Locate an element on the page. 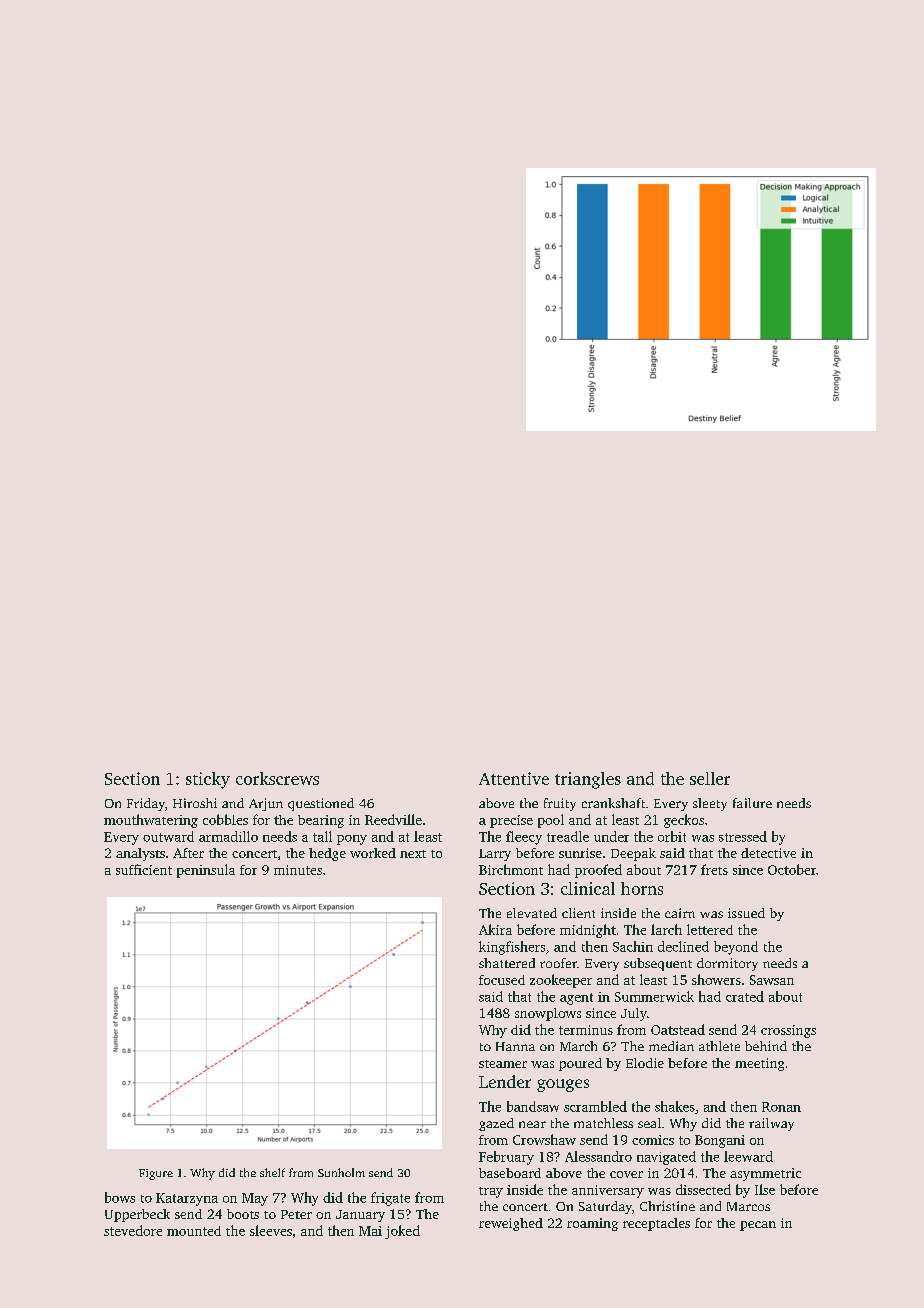 The image size is (924, 1308). orbit is located at coordinates (672, 836).
